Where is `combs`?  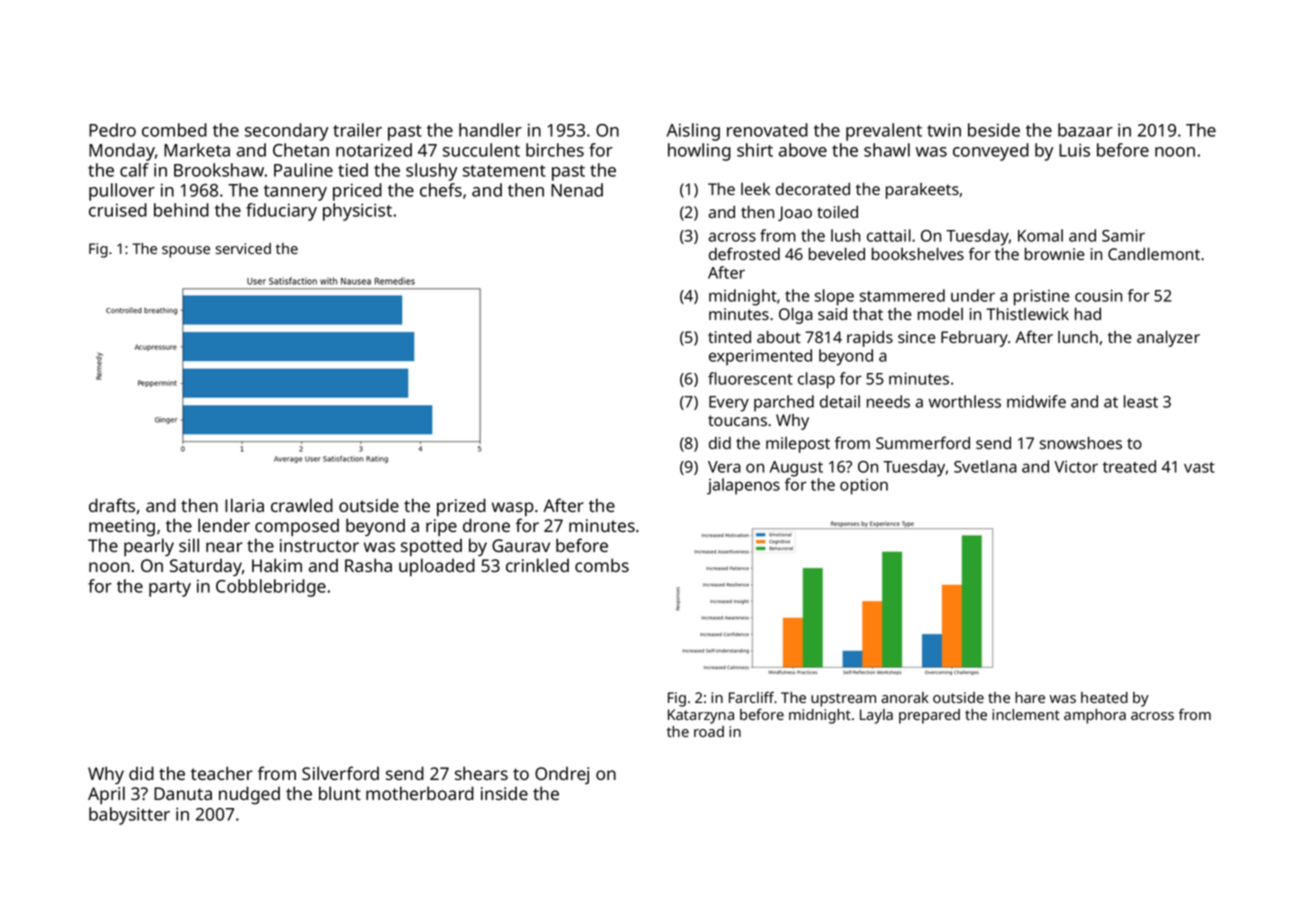
combs is located at coordinates (602, 565).
